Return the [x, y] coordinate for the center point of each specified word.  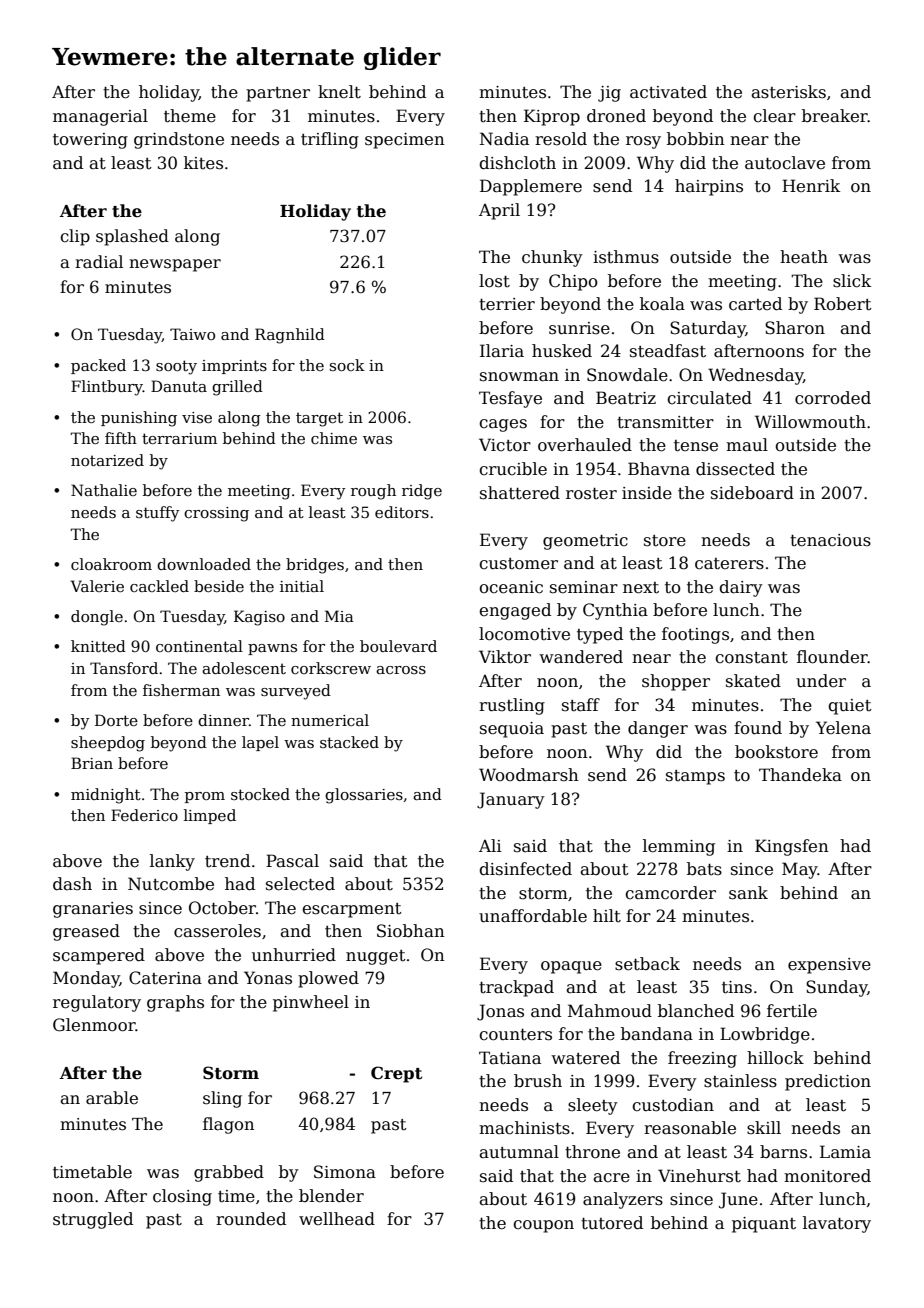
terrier [507, 304]
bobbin [696, 139]
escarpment [352, 910]
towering [90, 141]
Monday [86, 979]
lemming [679, 847]
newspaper [175, 265]
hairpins [709, 187]
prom [205, 797]
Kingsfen [792, 847]
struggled [93, 1220]
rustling [512, 706]
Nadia [504, 139]
